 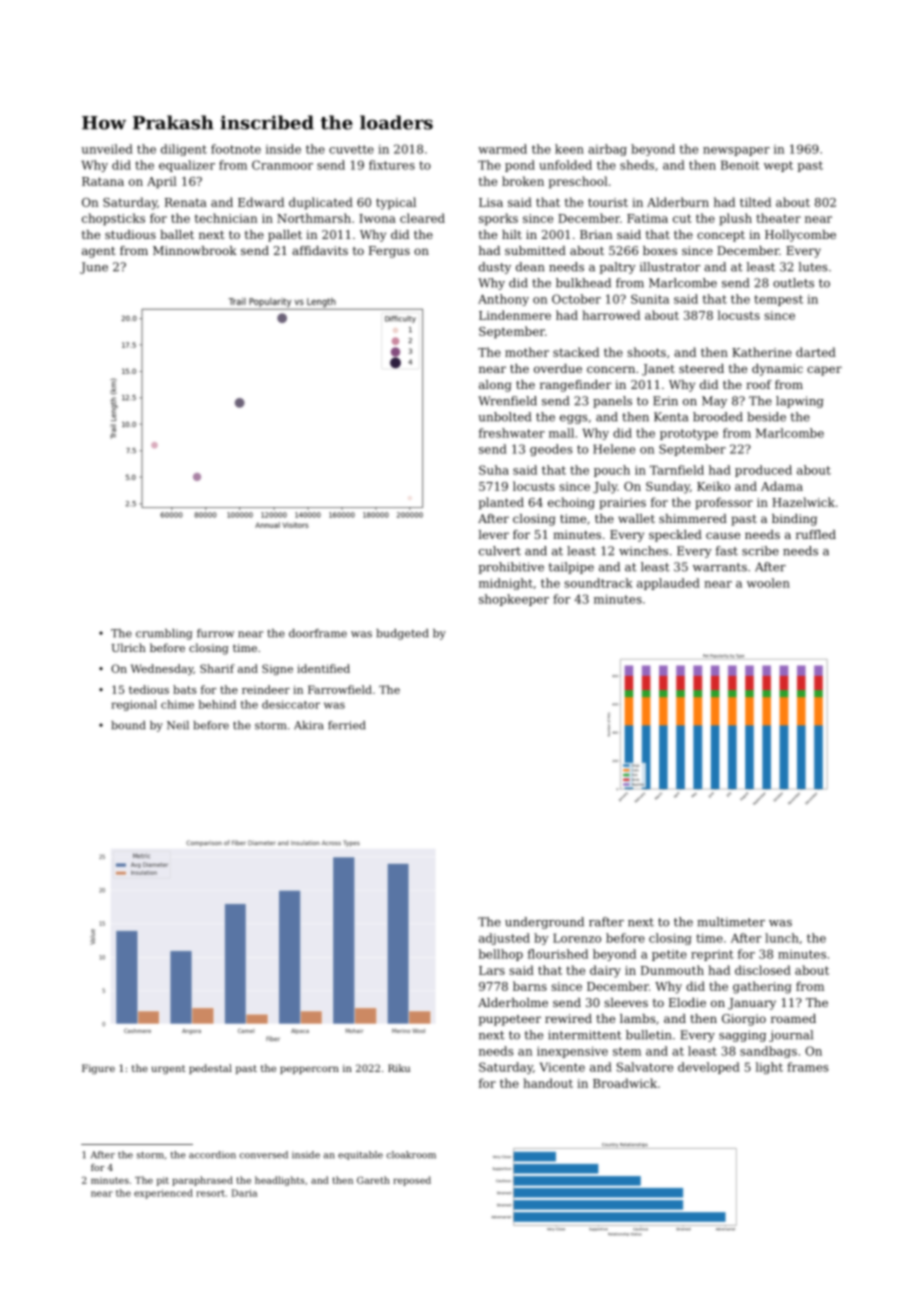 I want to click on Ulrich, so click(x=129, y=647).
